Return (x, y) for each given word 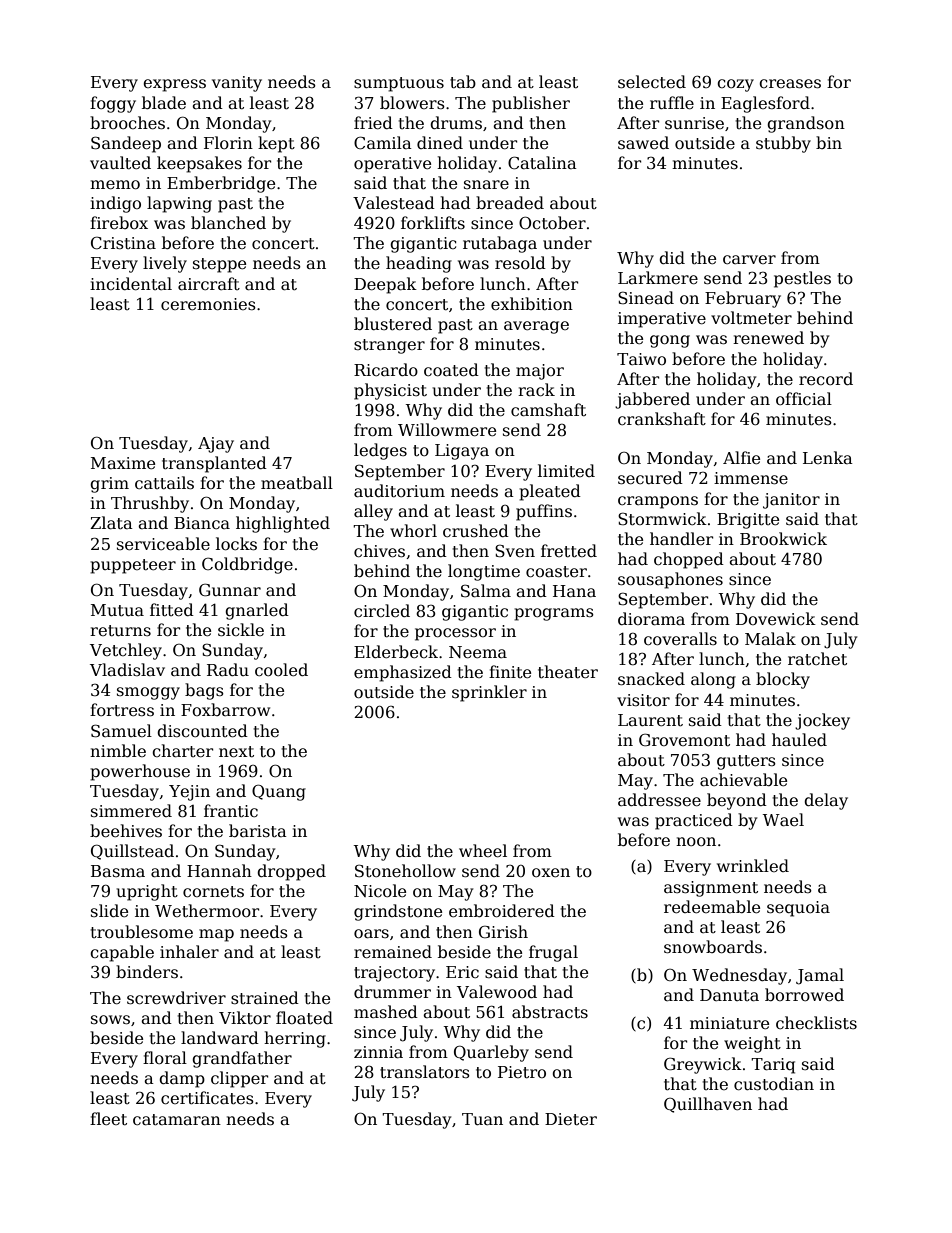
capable (122, 953)
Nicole (380, 891)
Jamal (820, 976)
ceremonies (208, 304)
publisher (531, 104)
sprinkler (489, 693)
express (174, 85)
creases (790, 84)
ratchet (817, 658)
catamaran (177, 1120)
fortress (122, 710)
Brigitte (748, 521)
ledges (380, 451)
